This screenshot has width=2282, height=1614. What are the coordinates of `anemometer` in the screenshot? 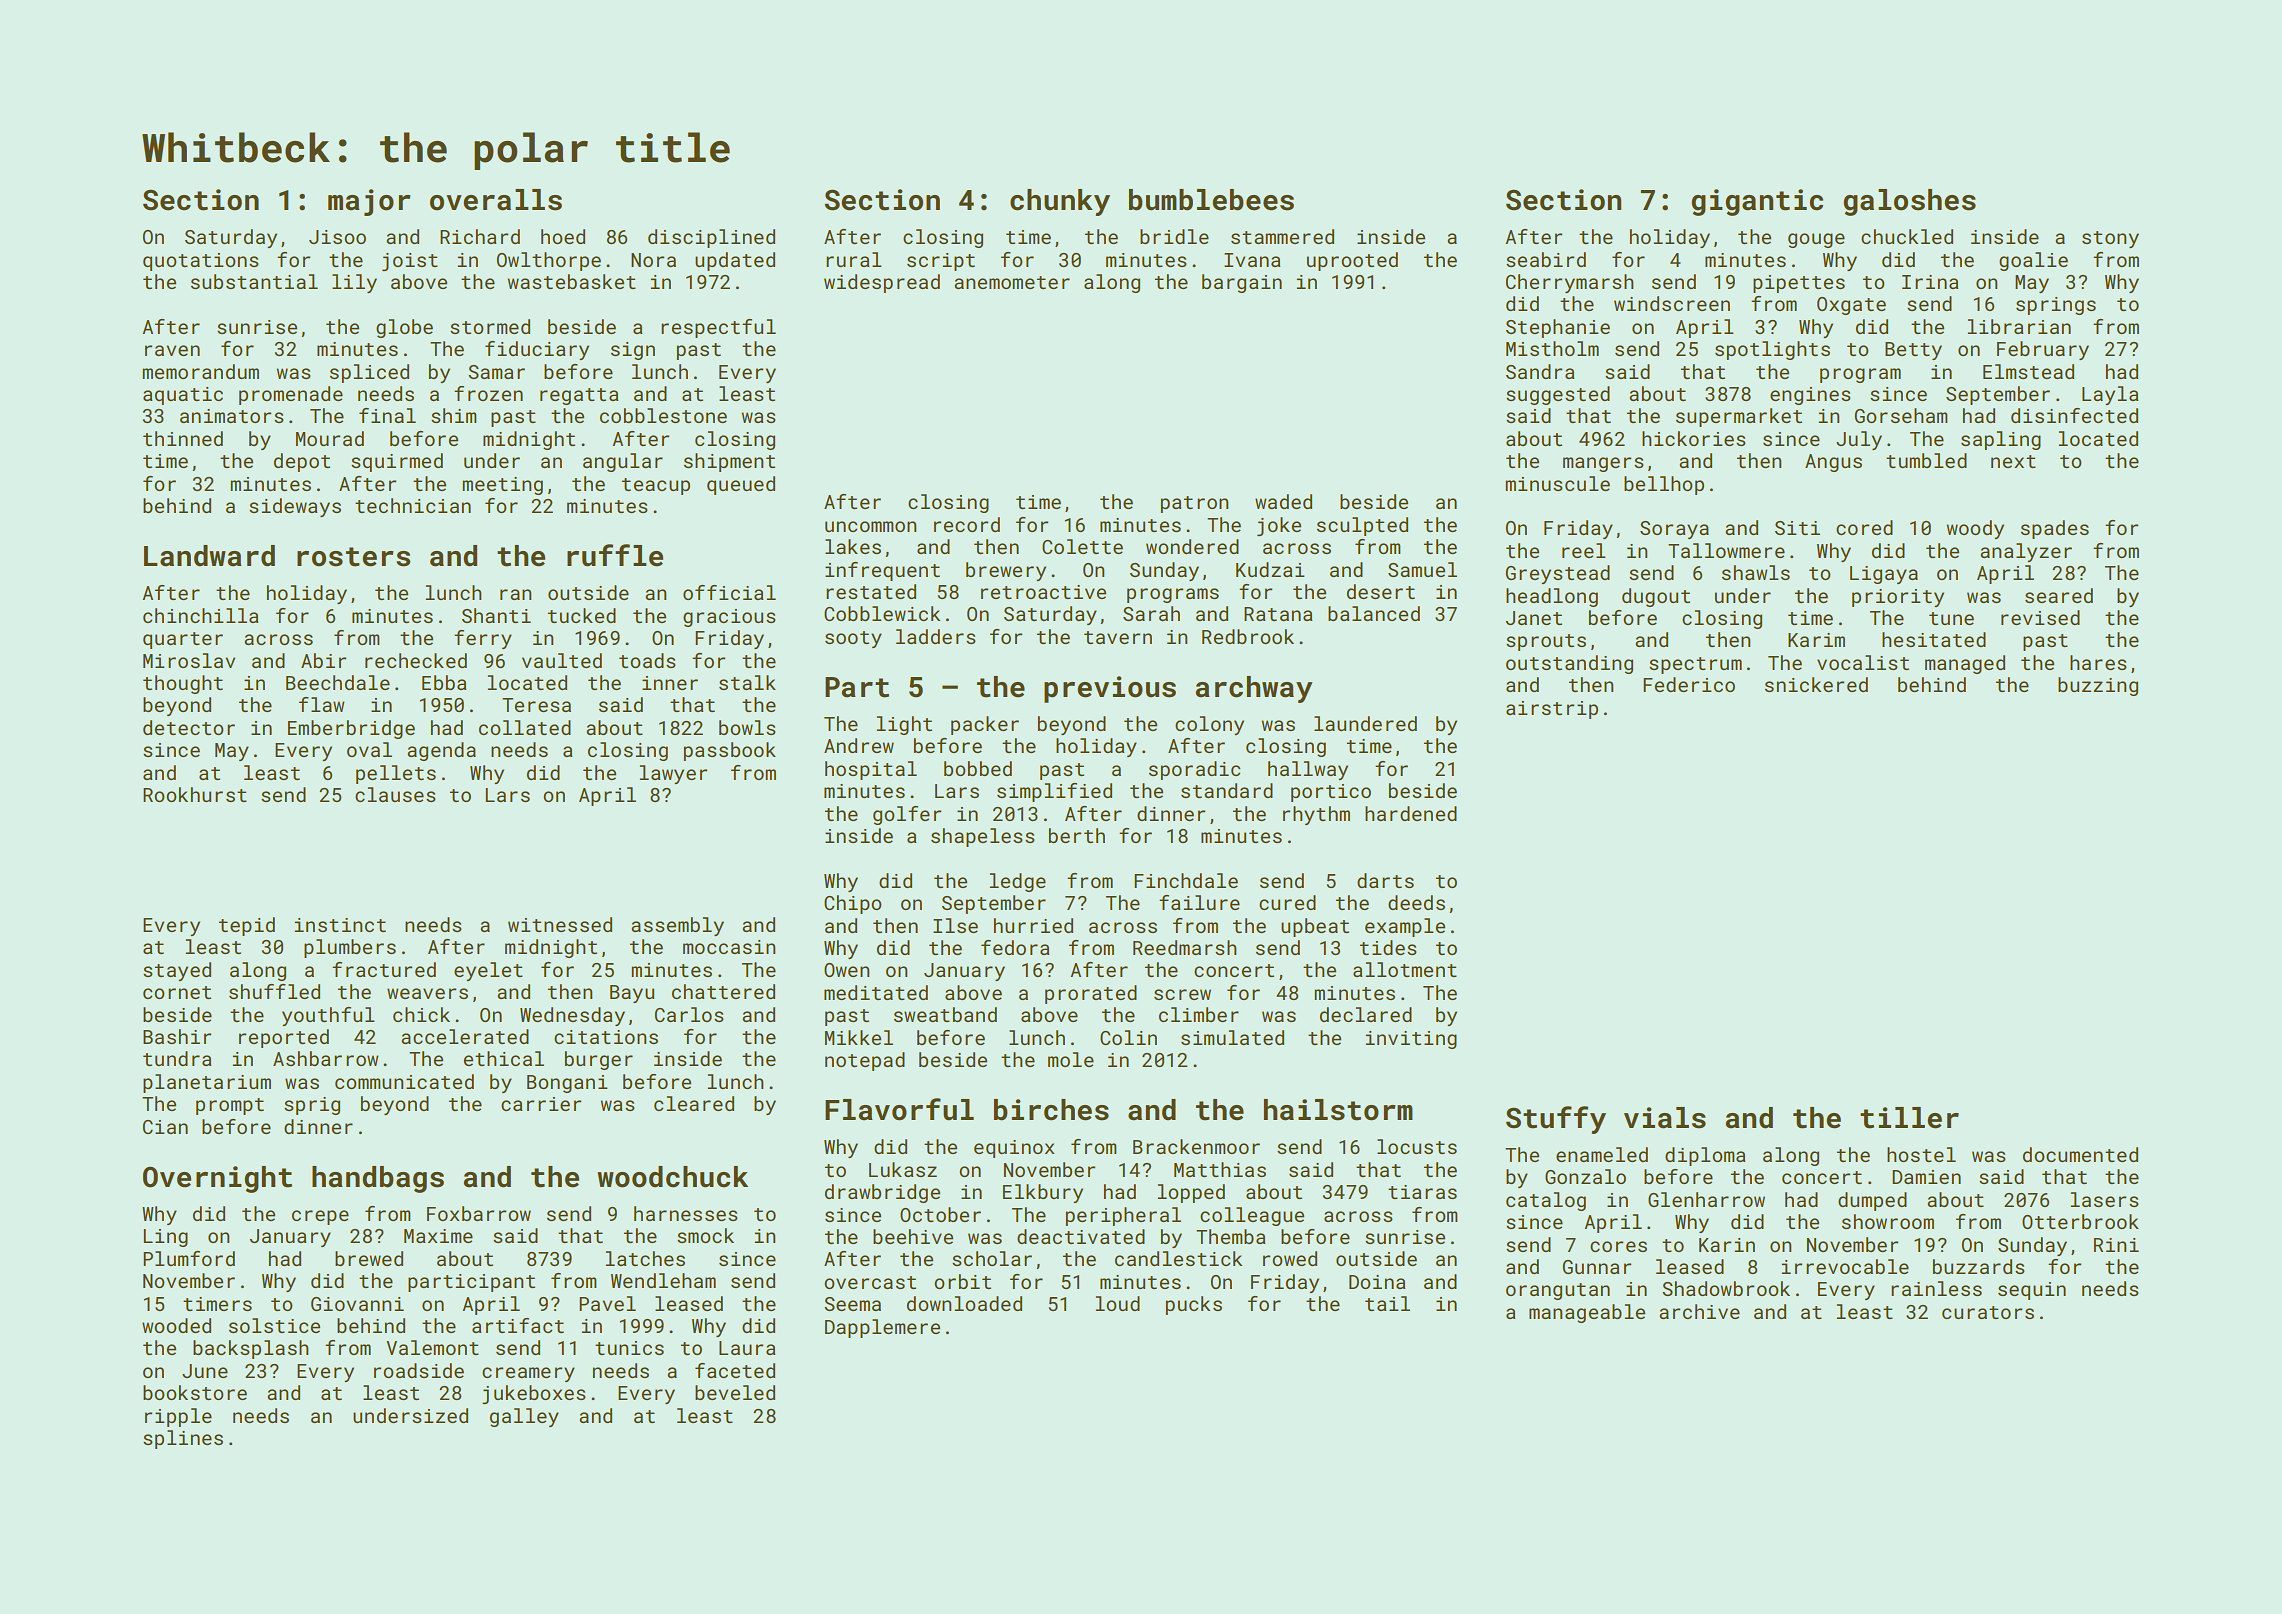 It's located at (1012, 282).
